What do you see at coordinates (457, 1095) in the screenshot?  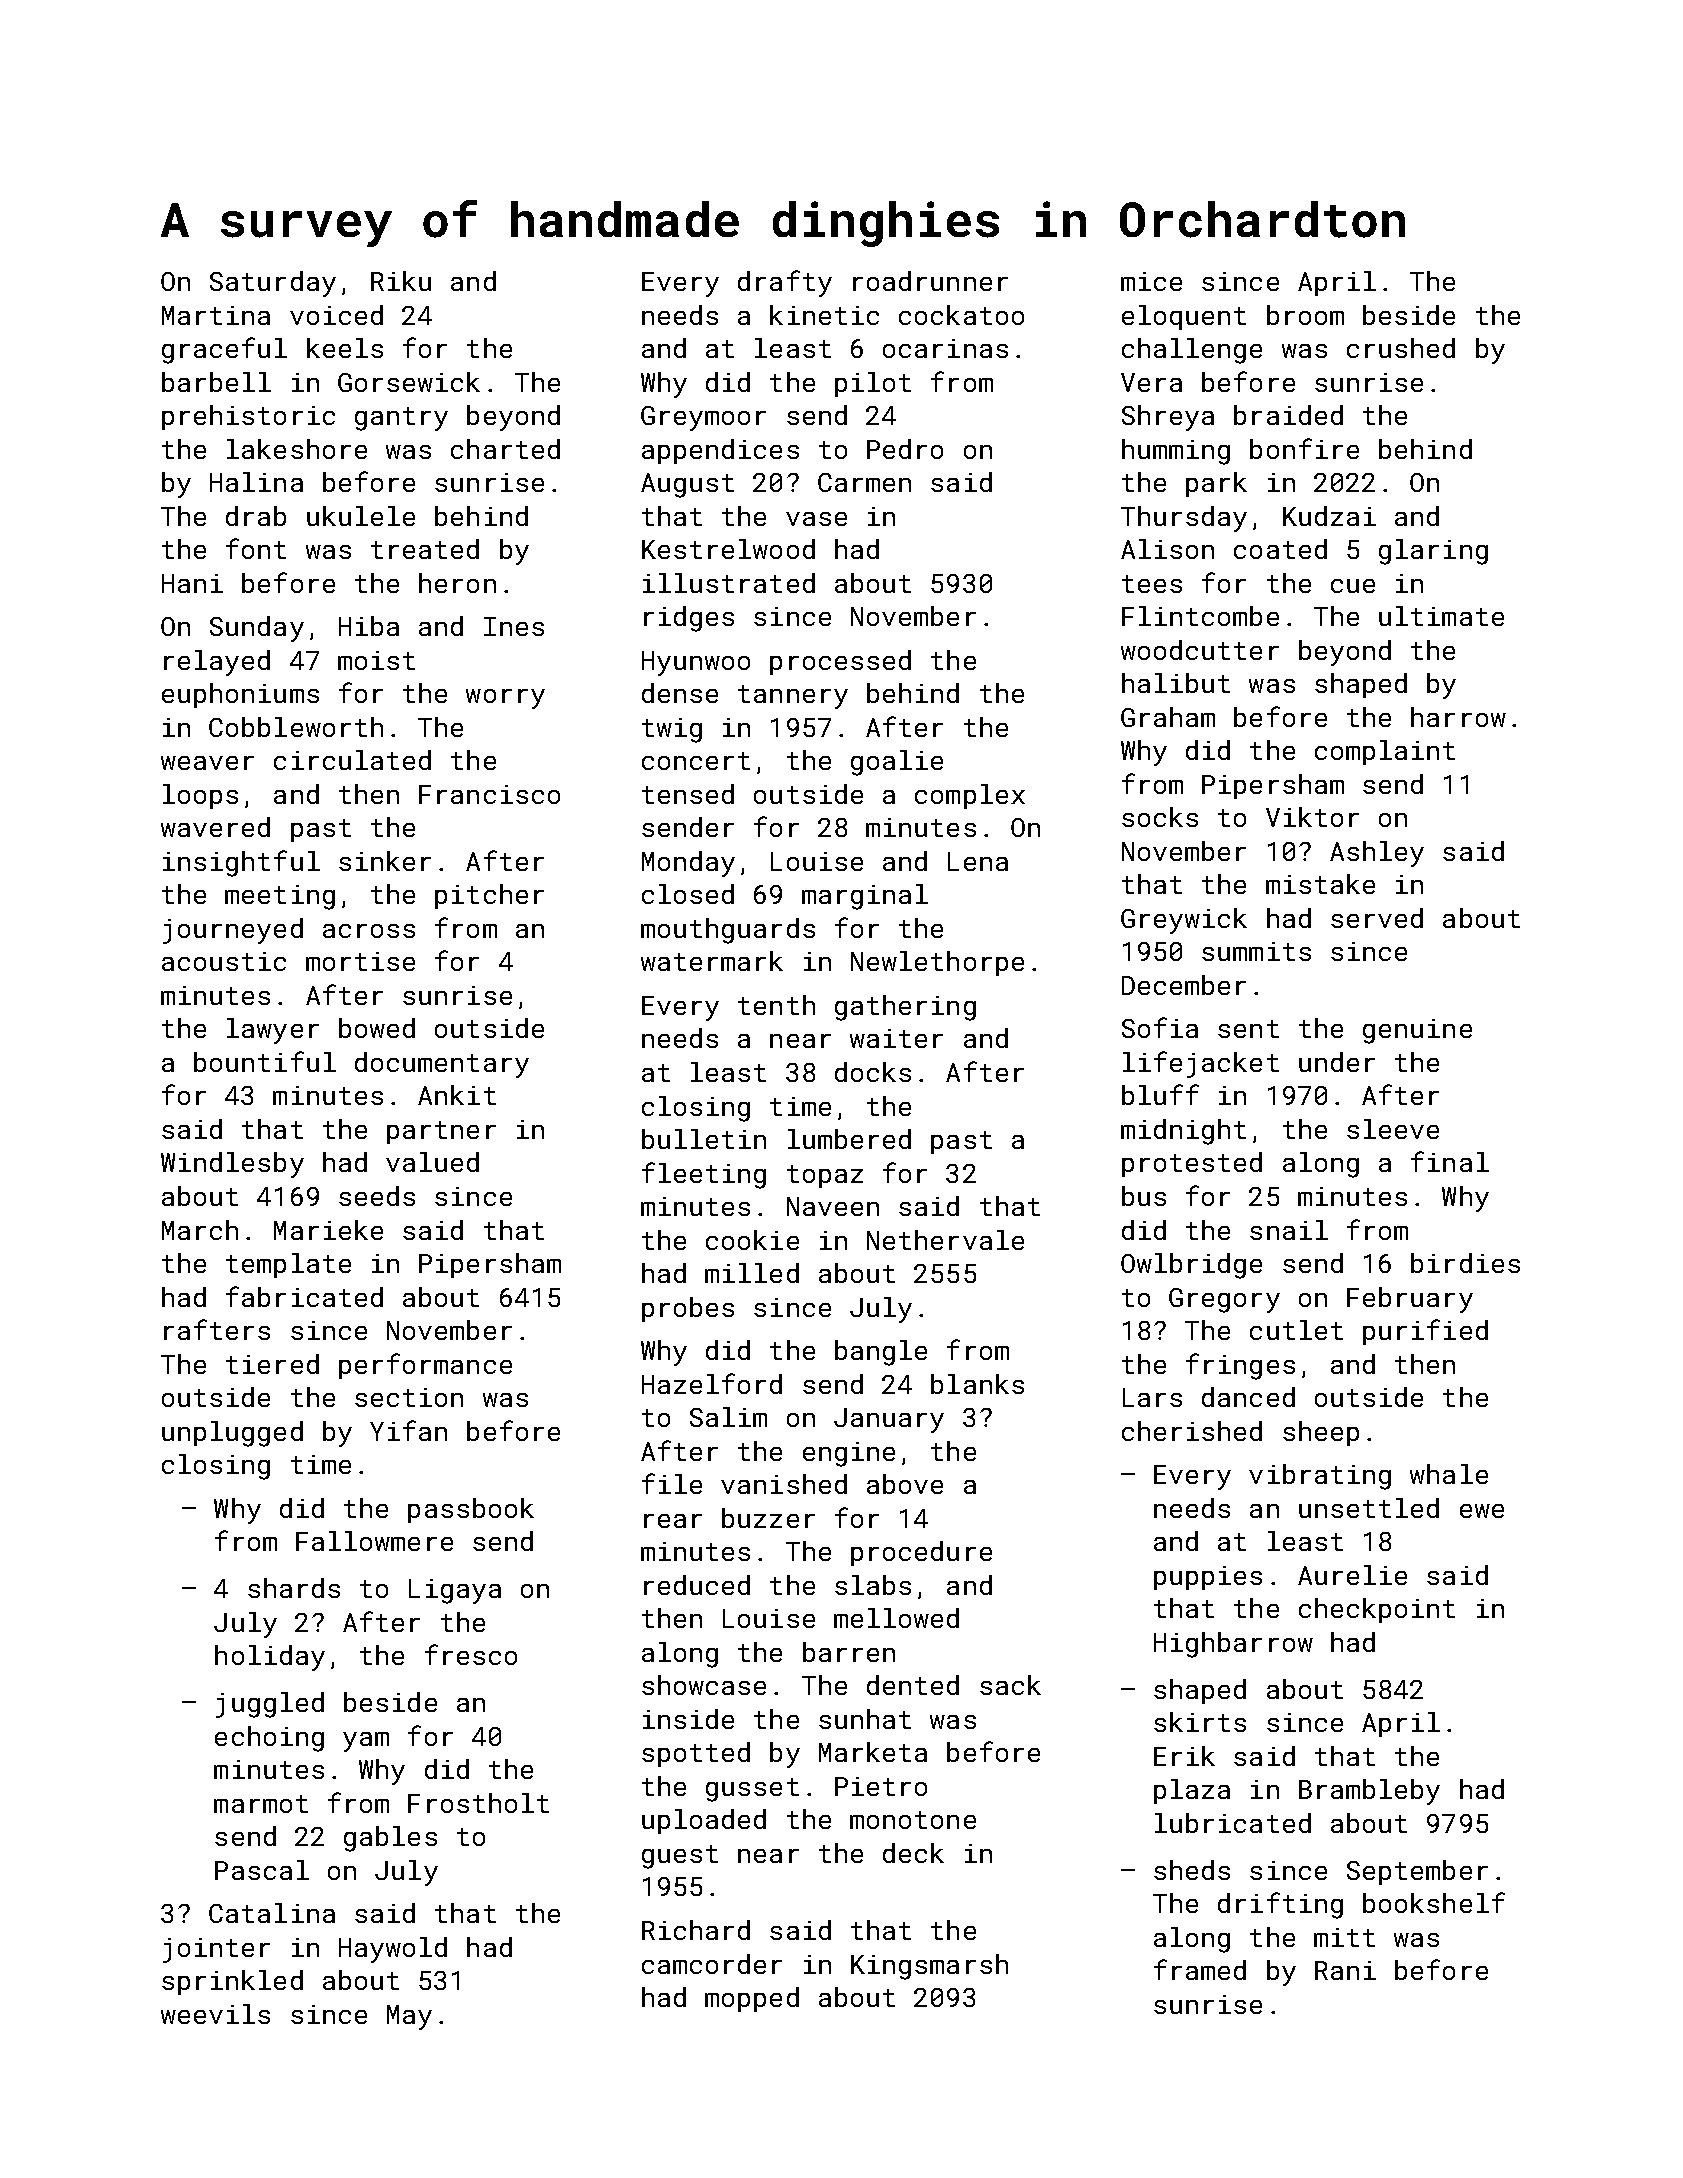 I see `Ankit` at bounding box center [457, 1095].
